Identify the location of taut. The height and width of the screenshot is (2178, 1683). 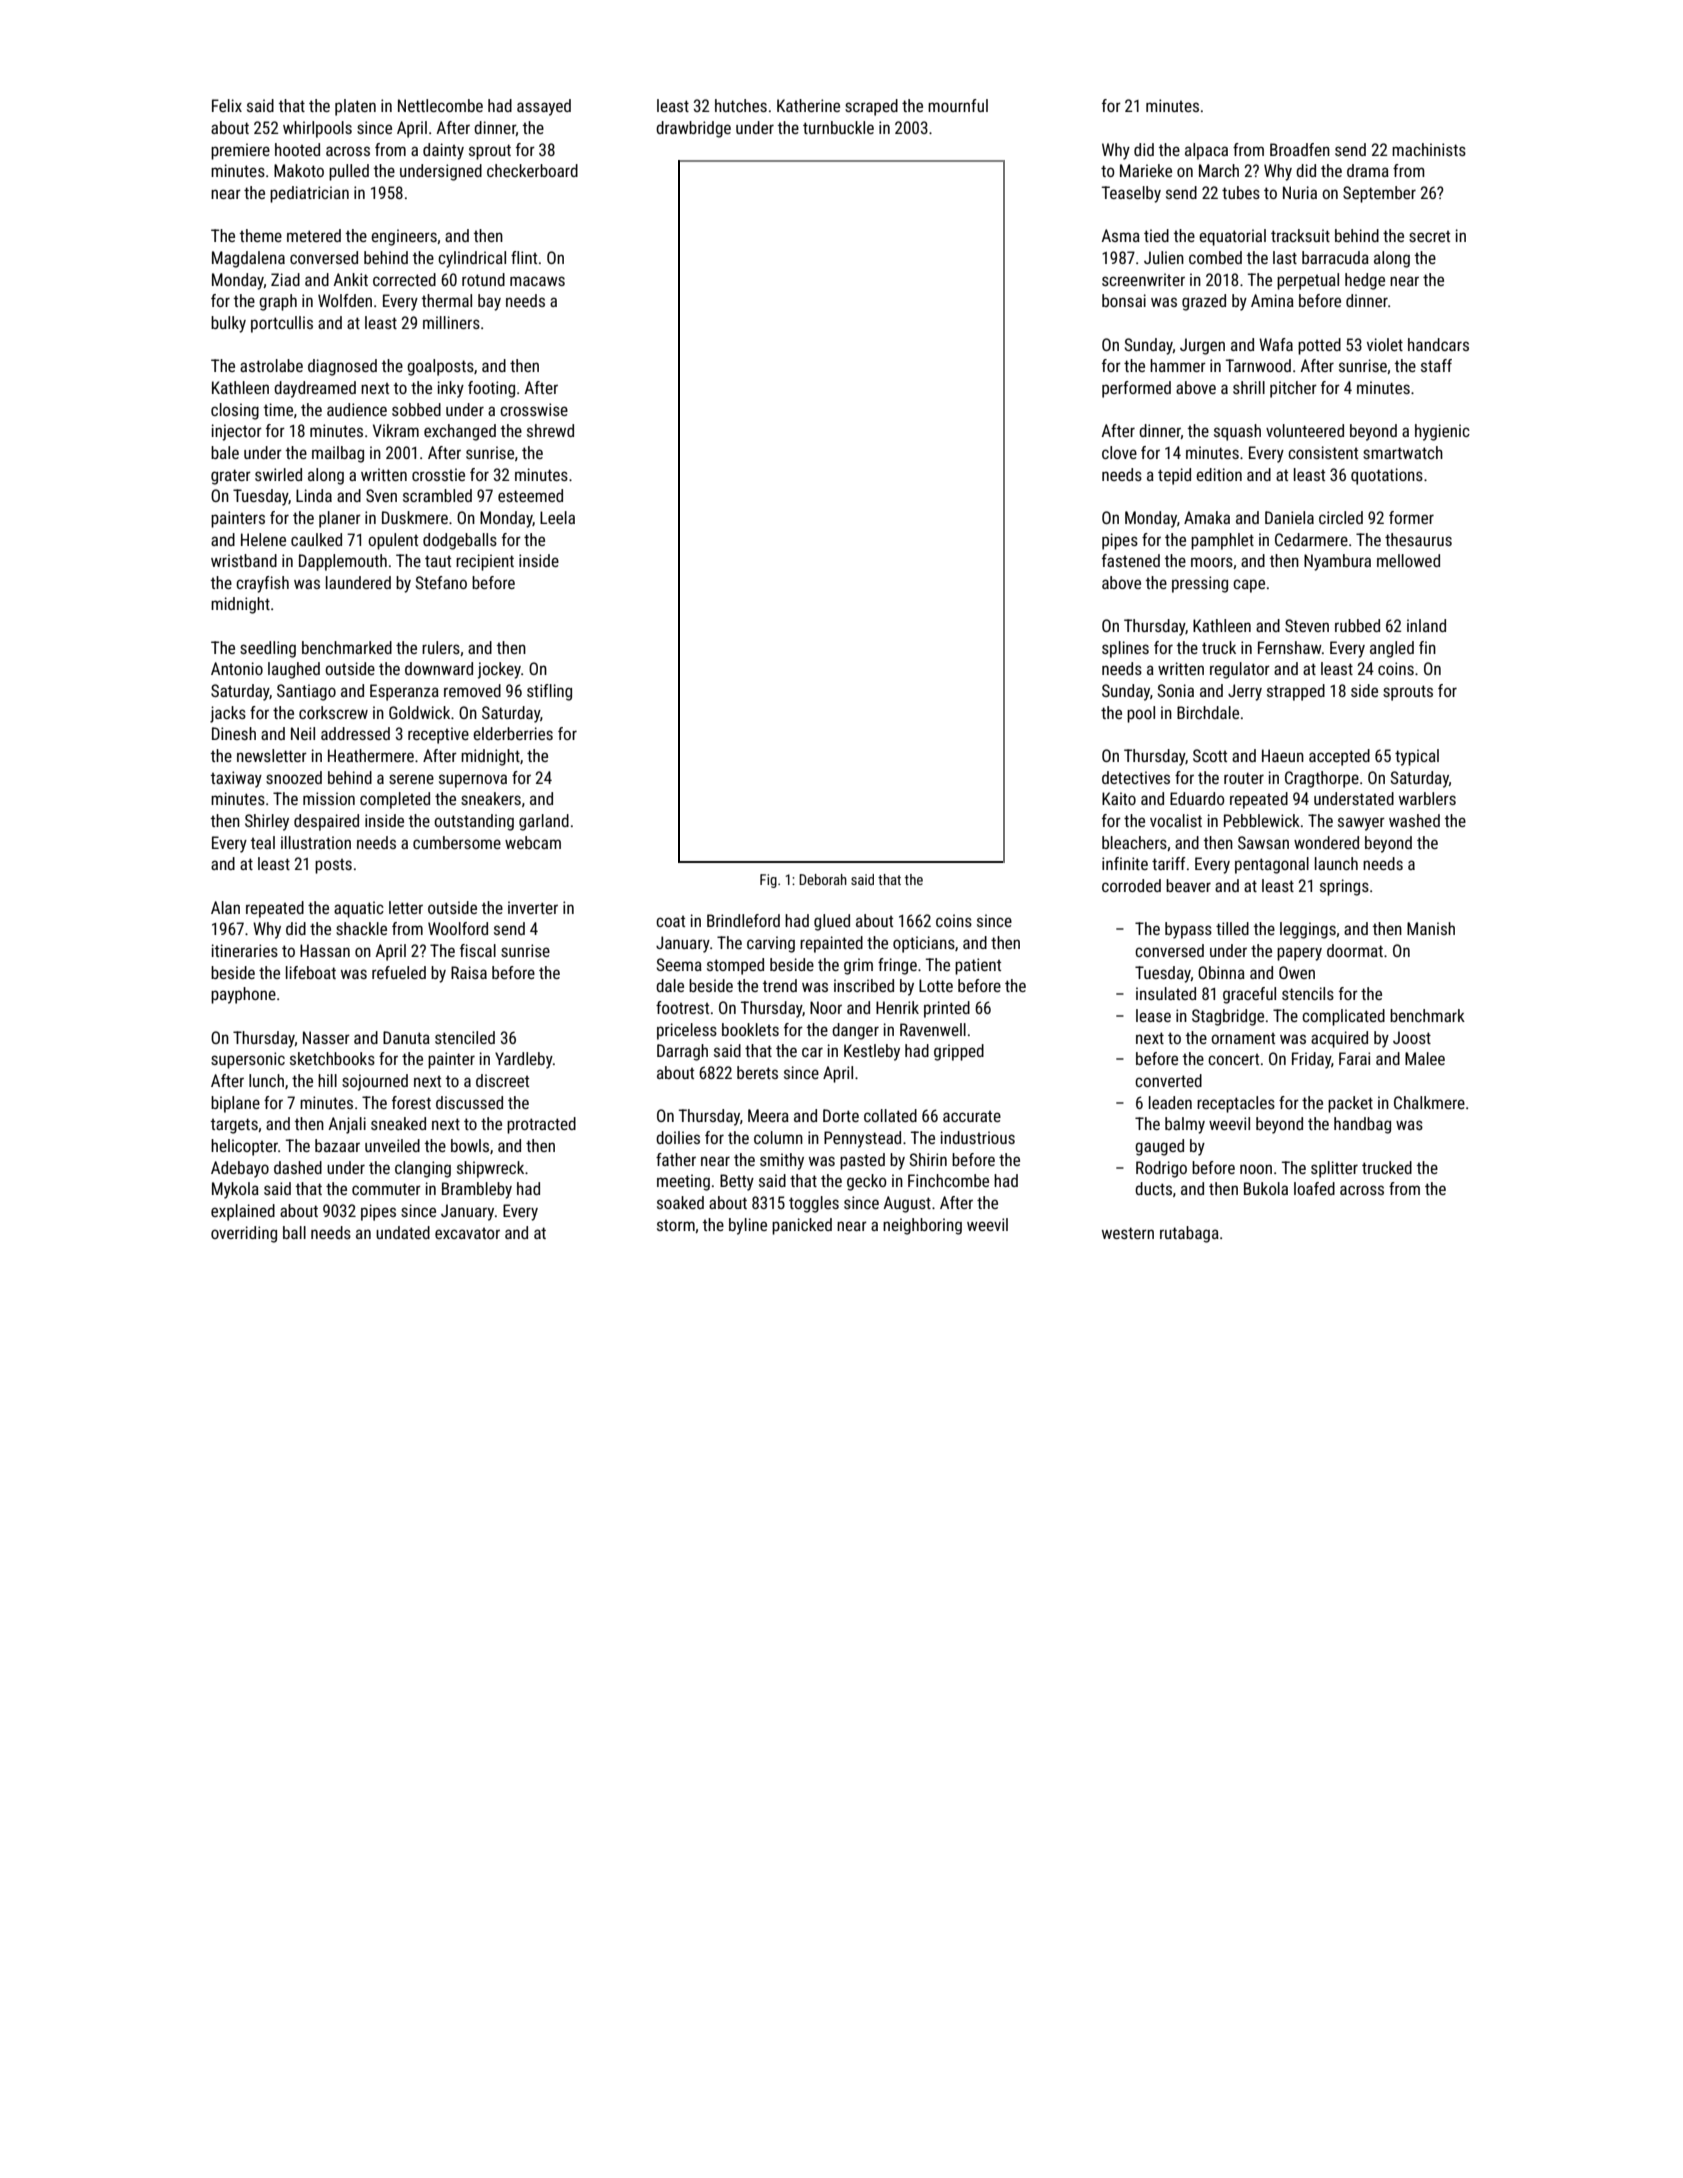
(438, 561).
